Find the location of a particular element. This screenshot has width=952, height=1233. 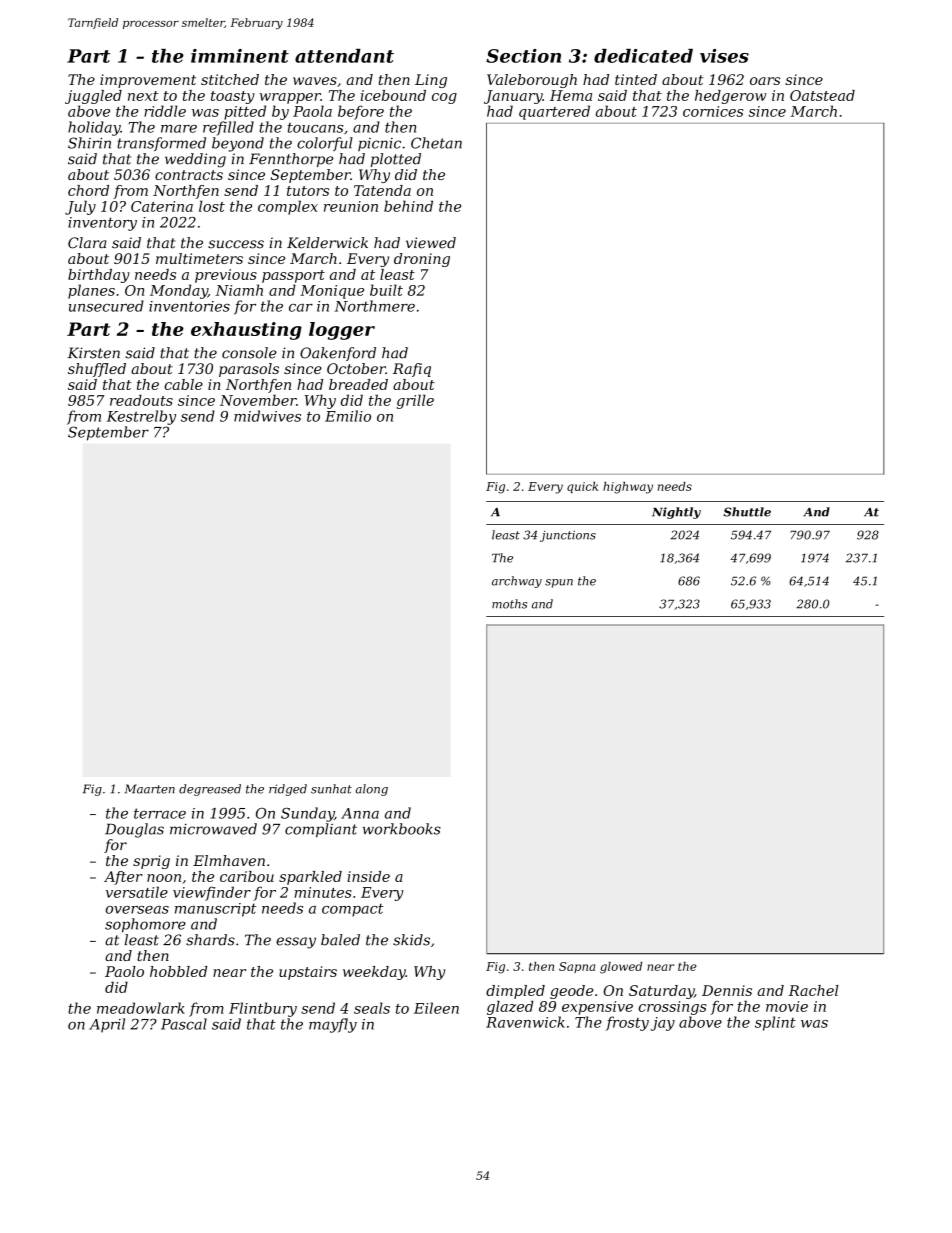

vises is located at coordinates (724, 56).
